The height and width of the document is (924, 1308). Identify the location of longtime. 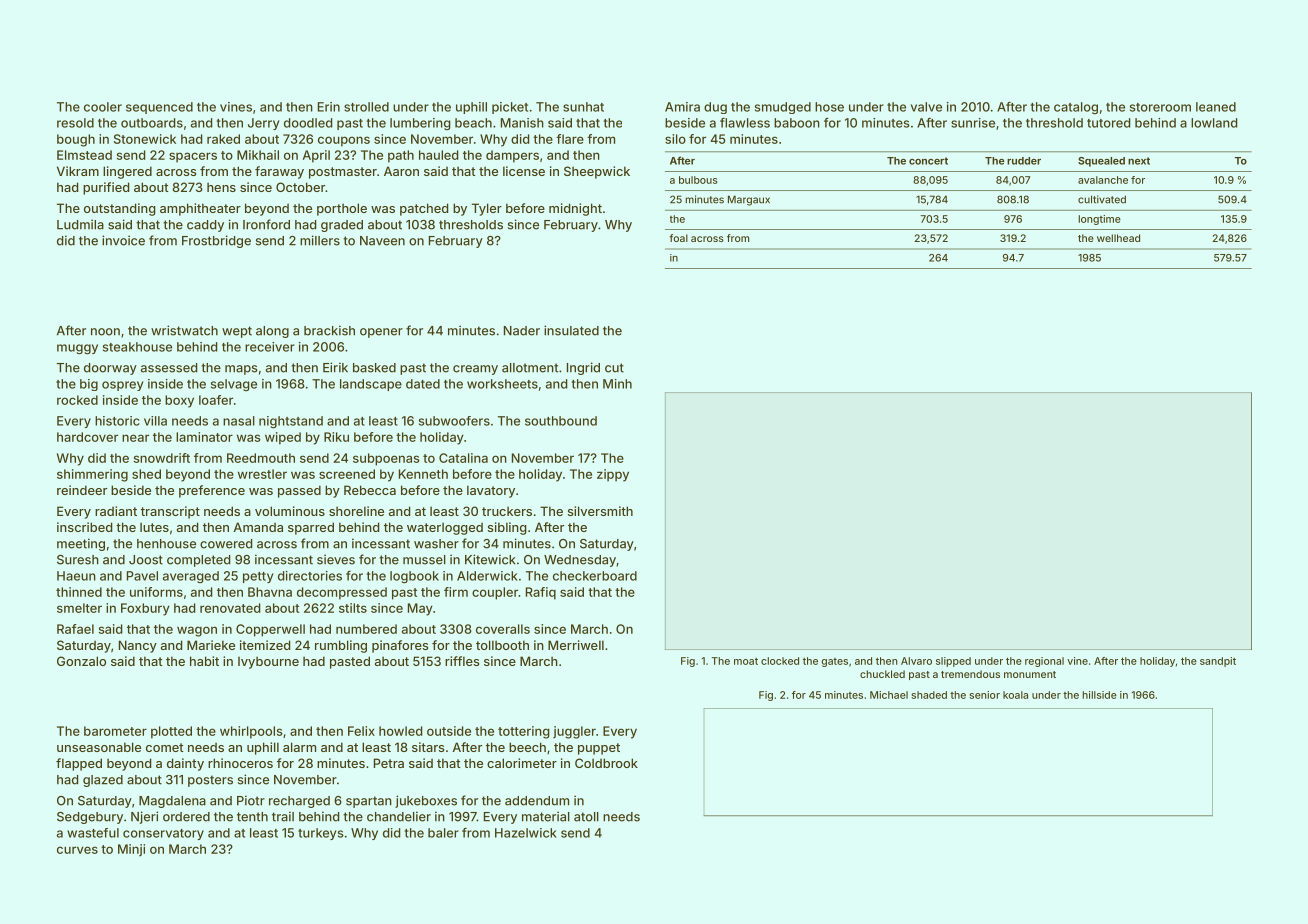
(1099, 220).
